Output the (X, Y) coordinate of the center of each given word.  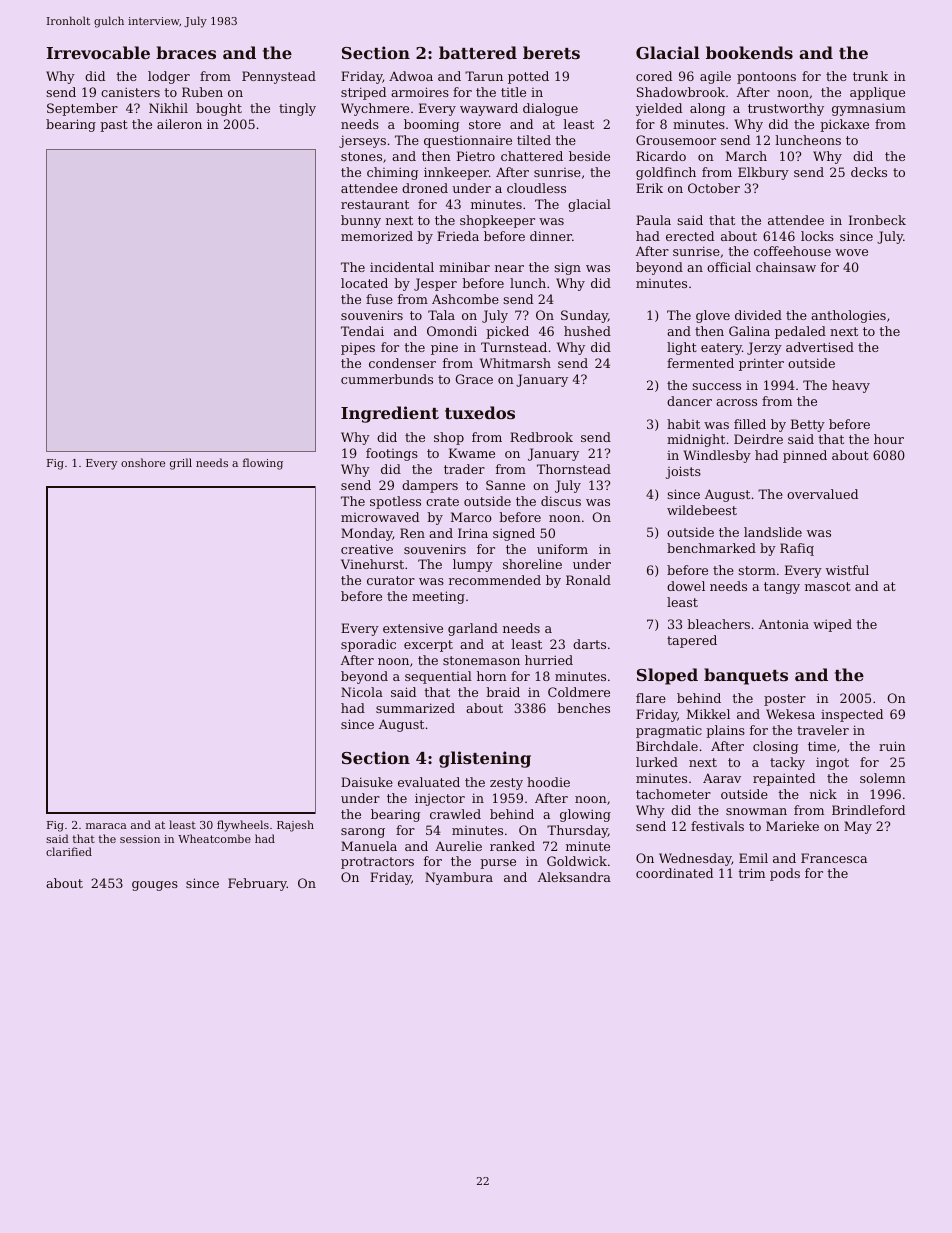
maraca (106, 826)
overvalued (822, 494)
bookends (749, 52)
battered (478, 52)
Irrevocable (98, 52)
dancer (689, 401)
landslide (773, 532)
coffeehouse (792, 251)
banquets (746, 676)
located (364, 283)
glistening (485, 759)
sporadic (368, 645)
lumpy (473, 565)
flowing (263, 464)
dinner (551, 236)
